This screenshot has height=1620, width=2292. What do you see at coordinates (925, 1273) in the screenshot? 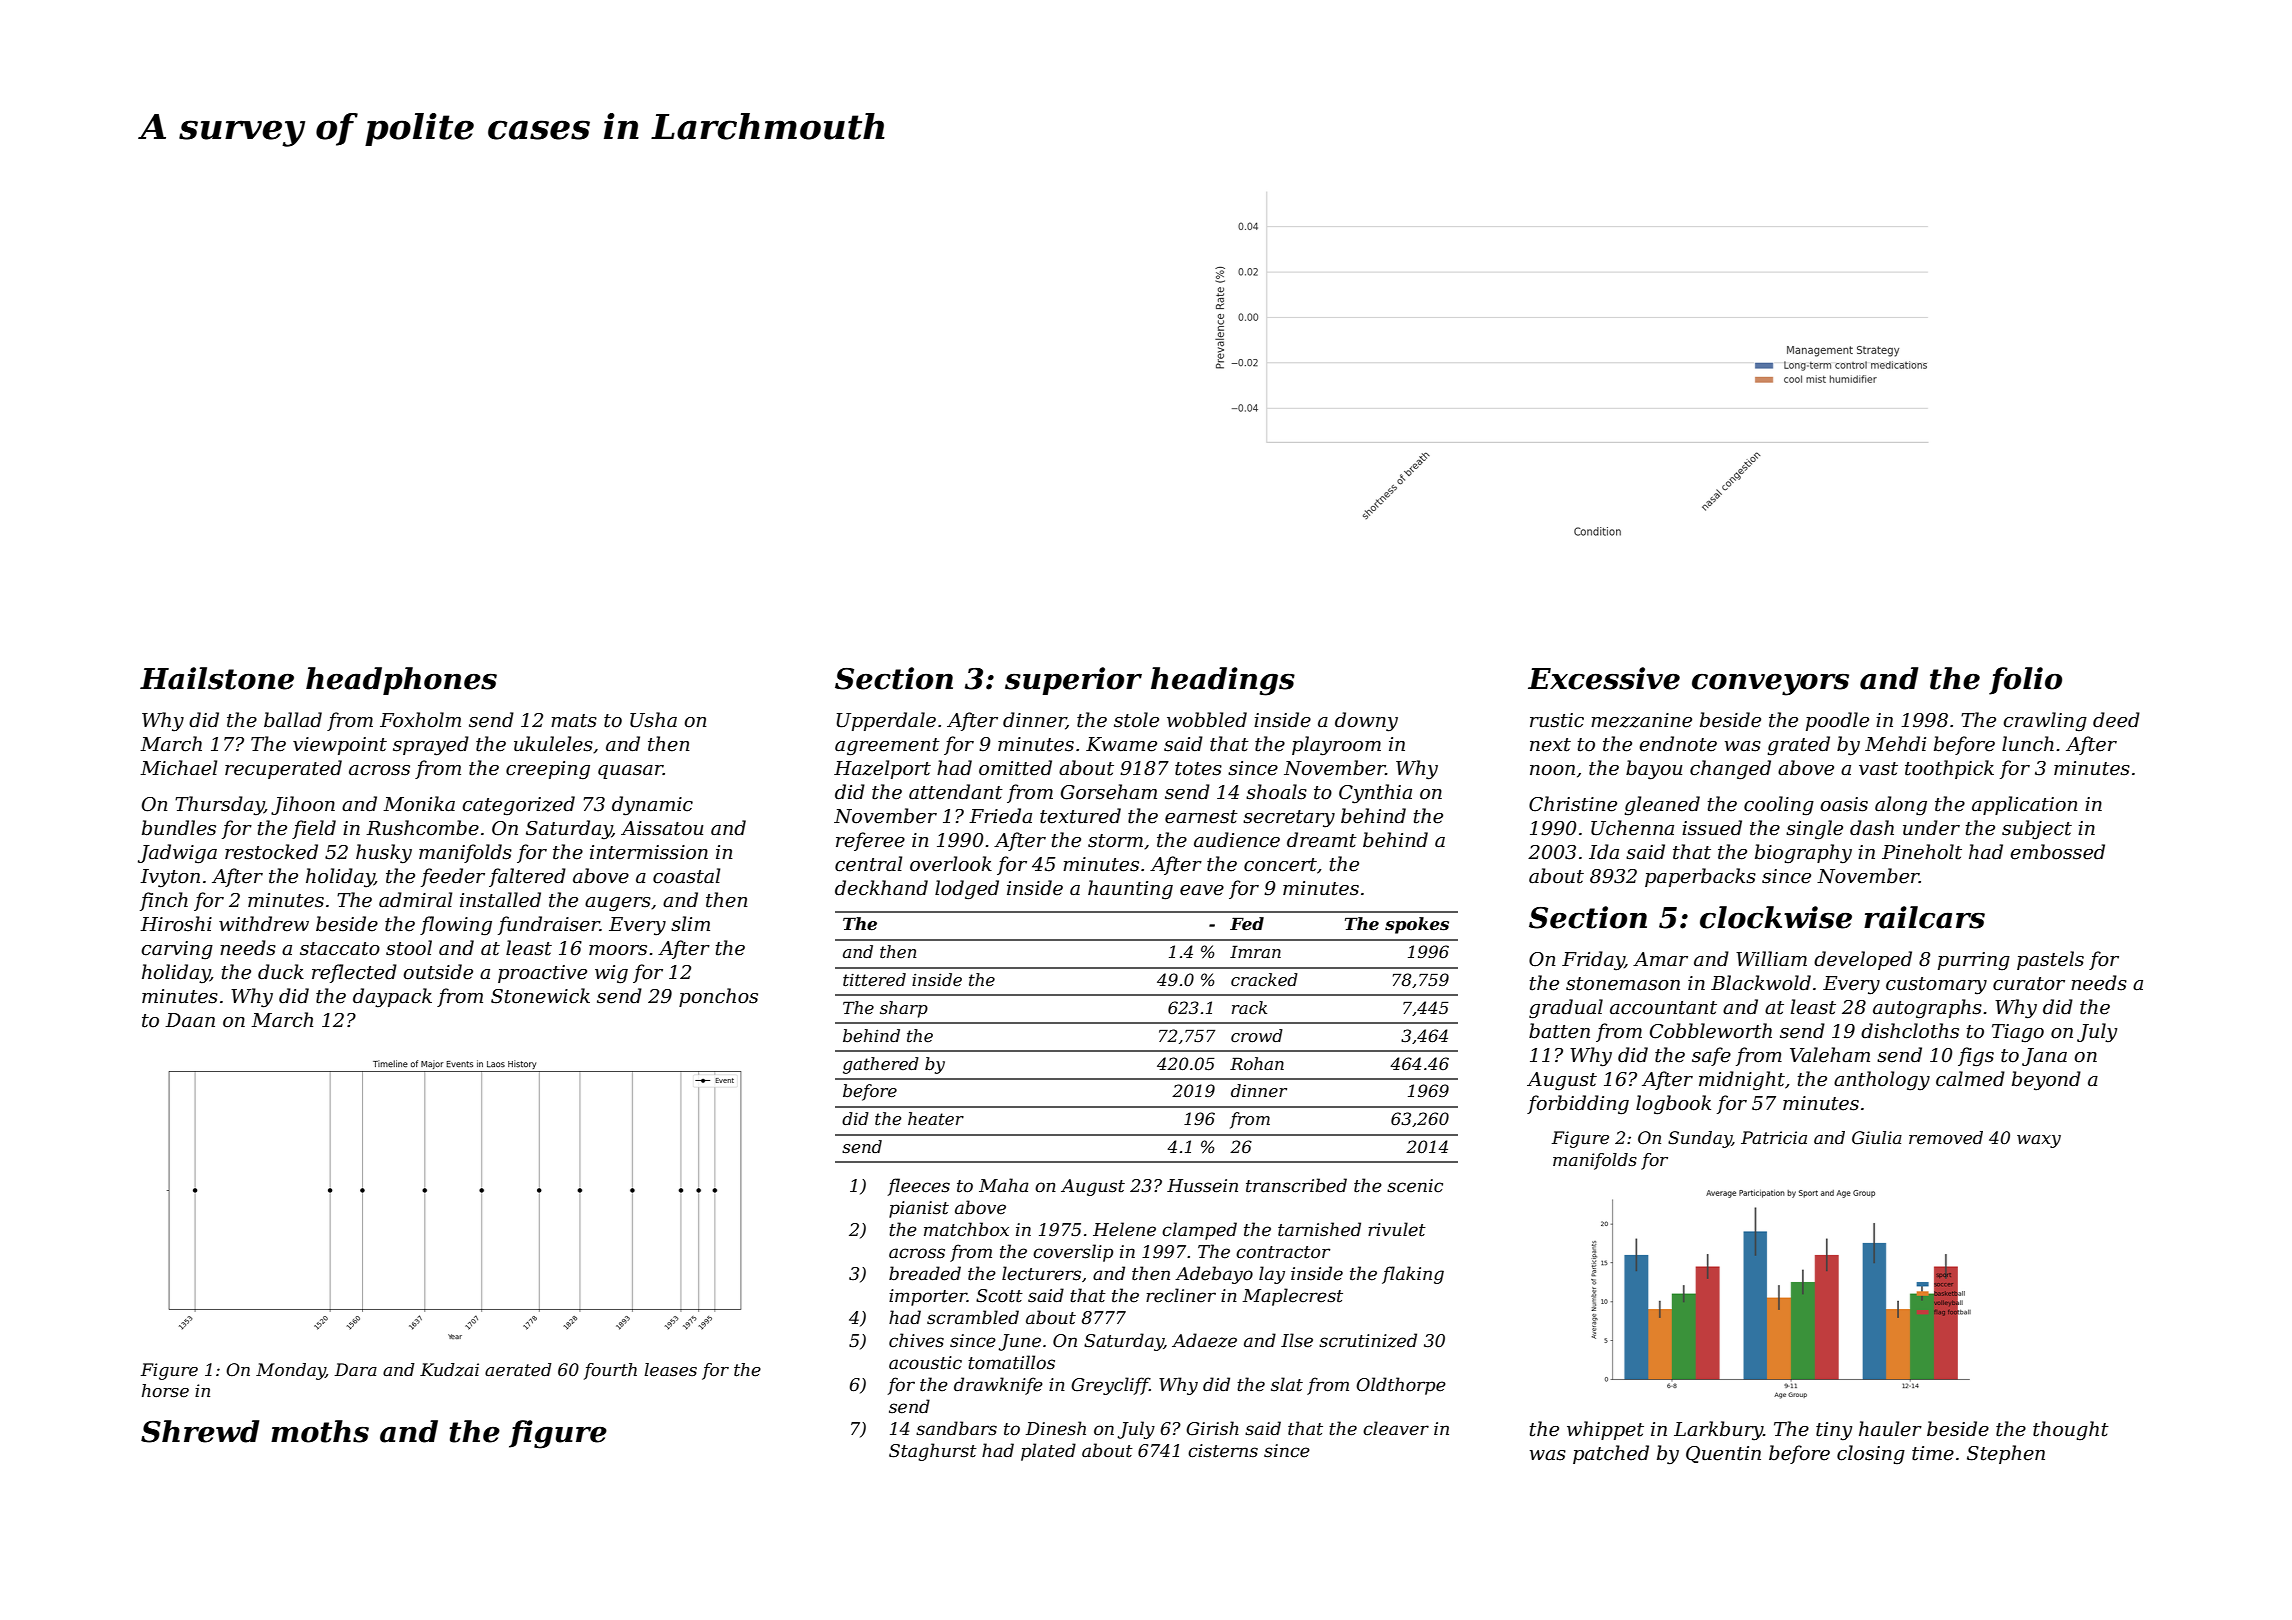
I see `breaded` at bounding box center [925, 1273].
